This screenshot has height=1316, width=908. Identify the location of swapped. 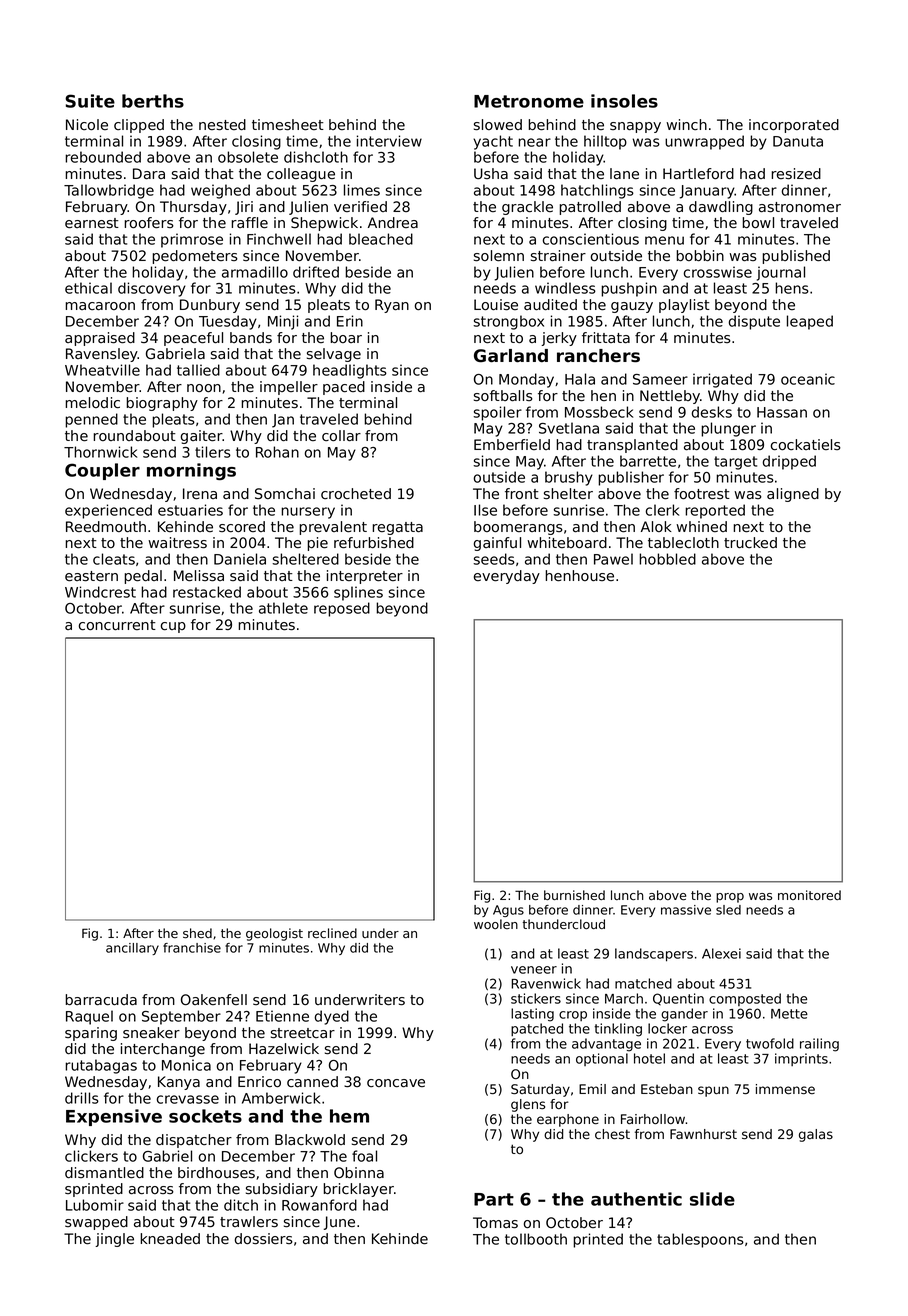
(96, 1223).
